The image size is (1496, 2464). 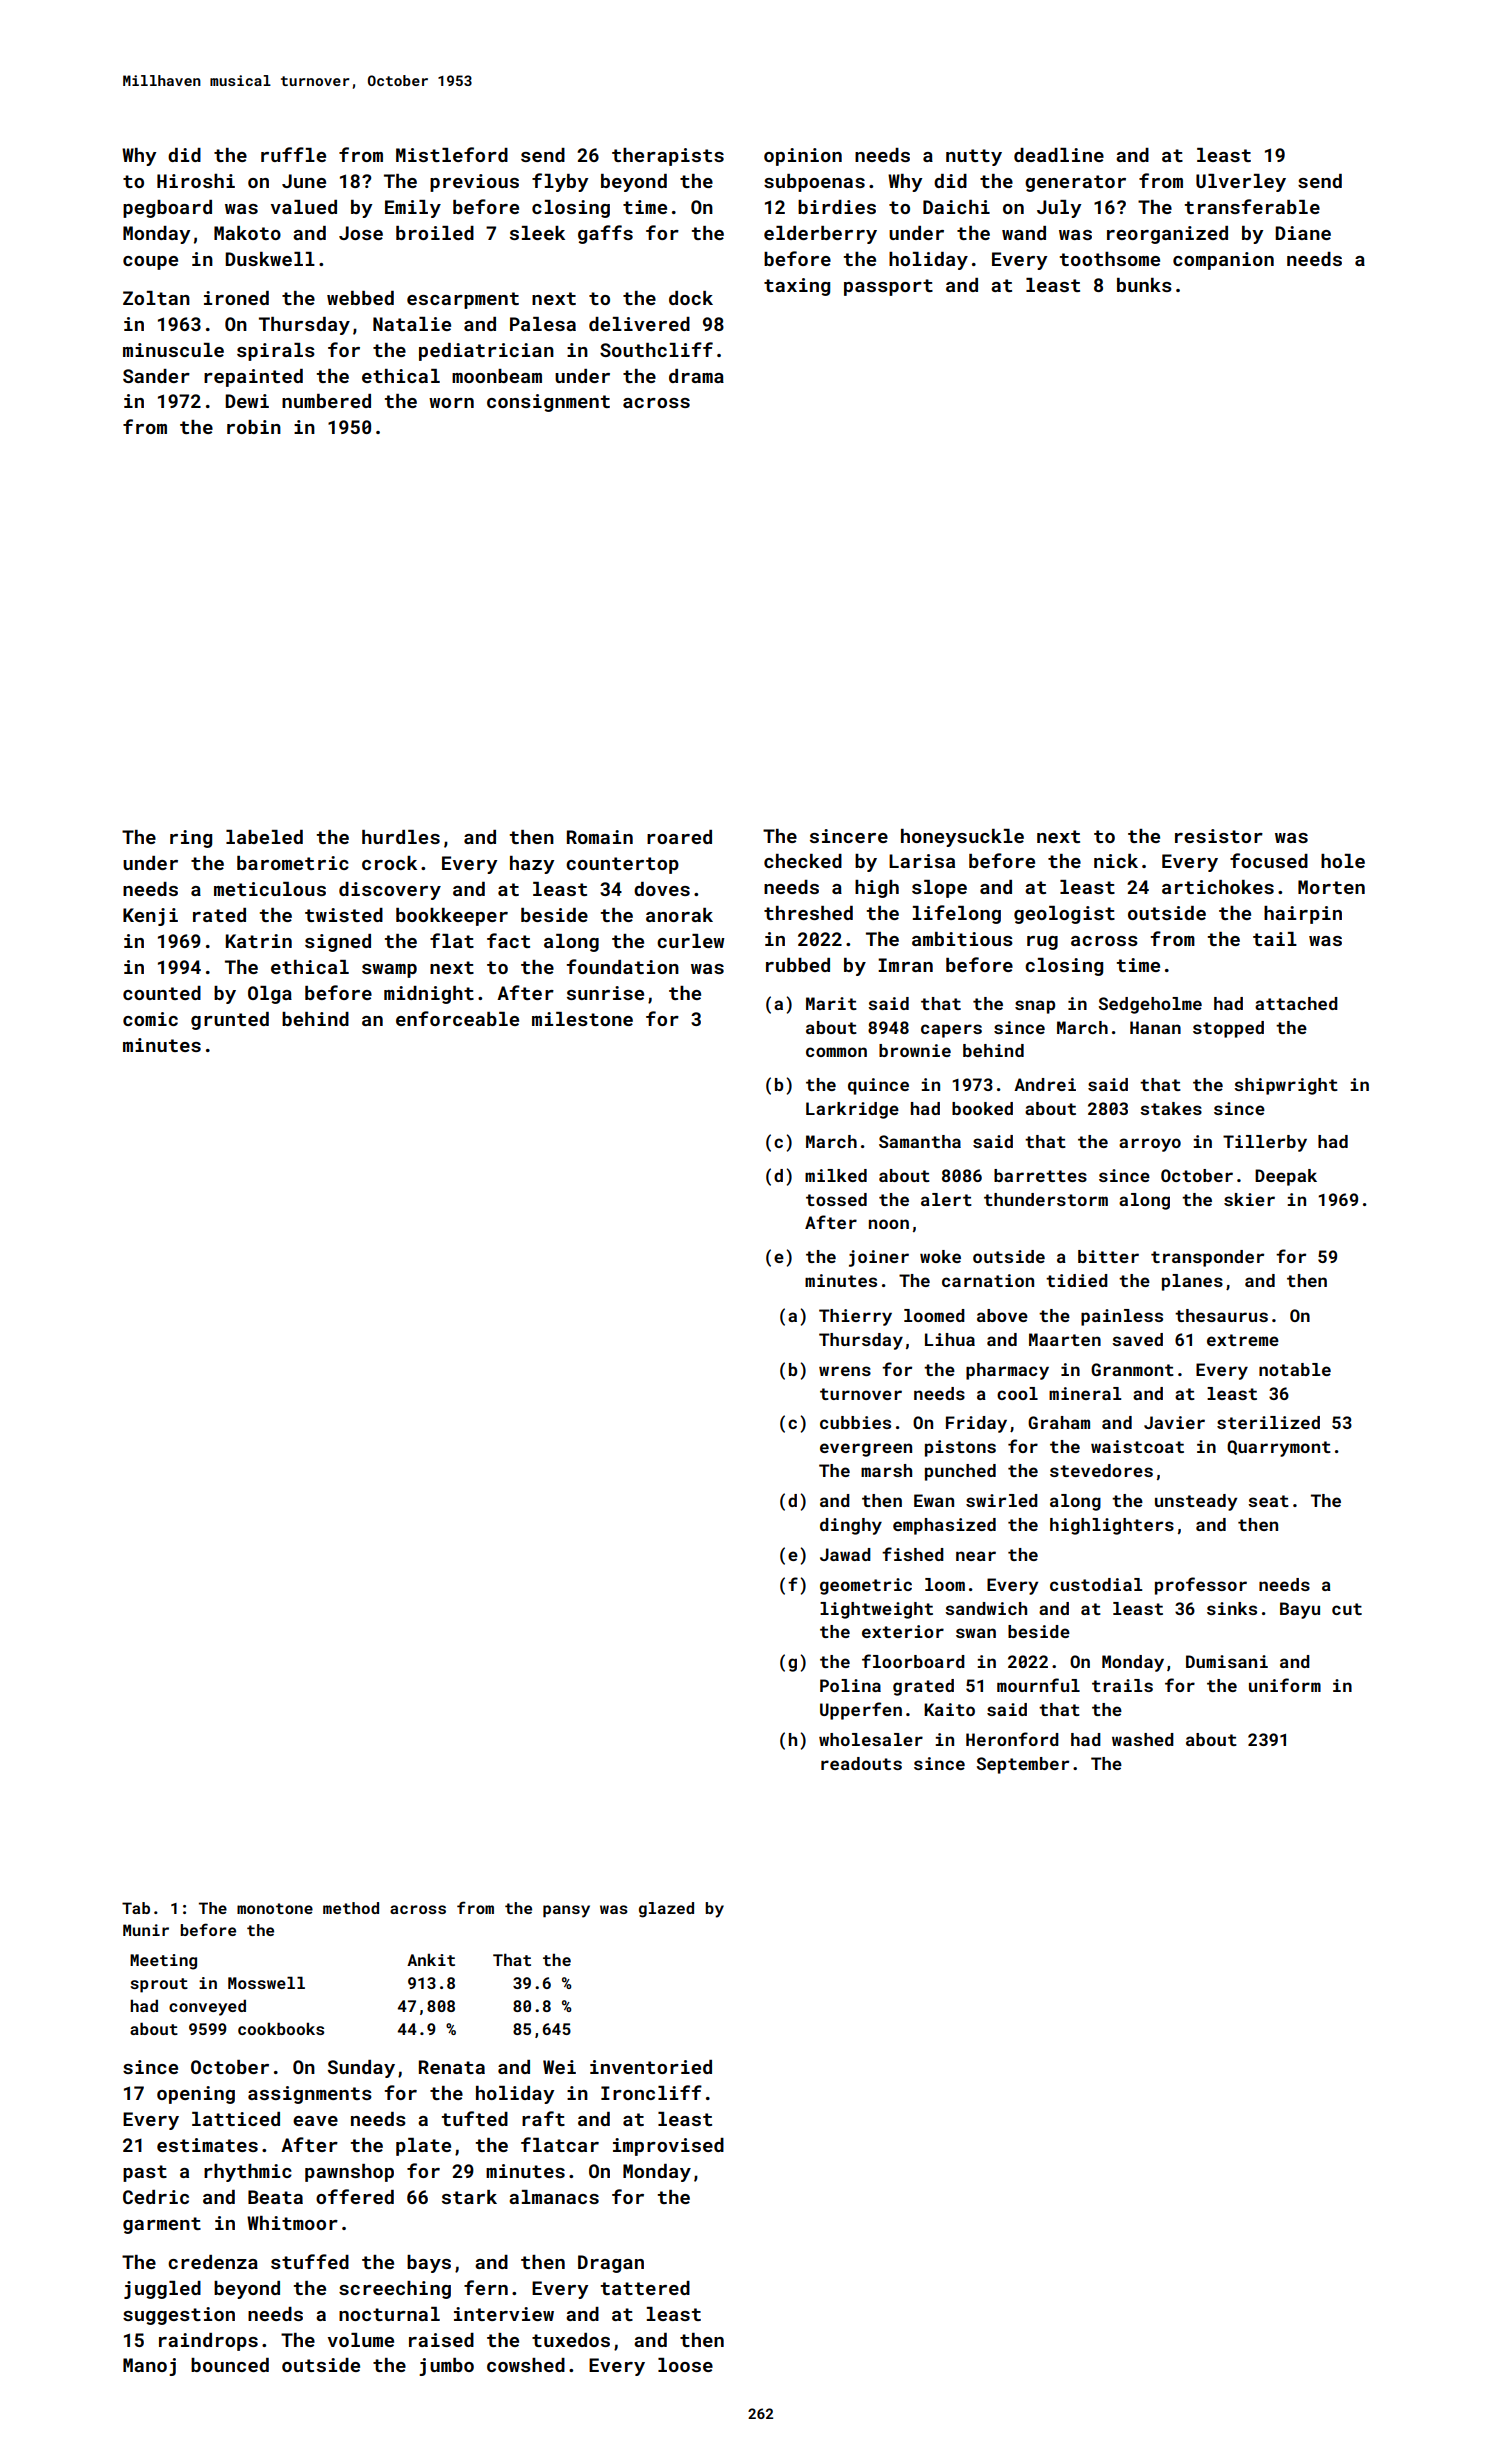 I want to click on repainted, so click(x=253, y=378).
